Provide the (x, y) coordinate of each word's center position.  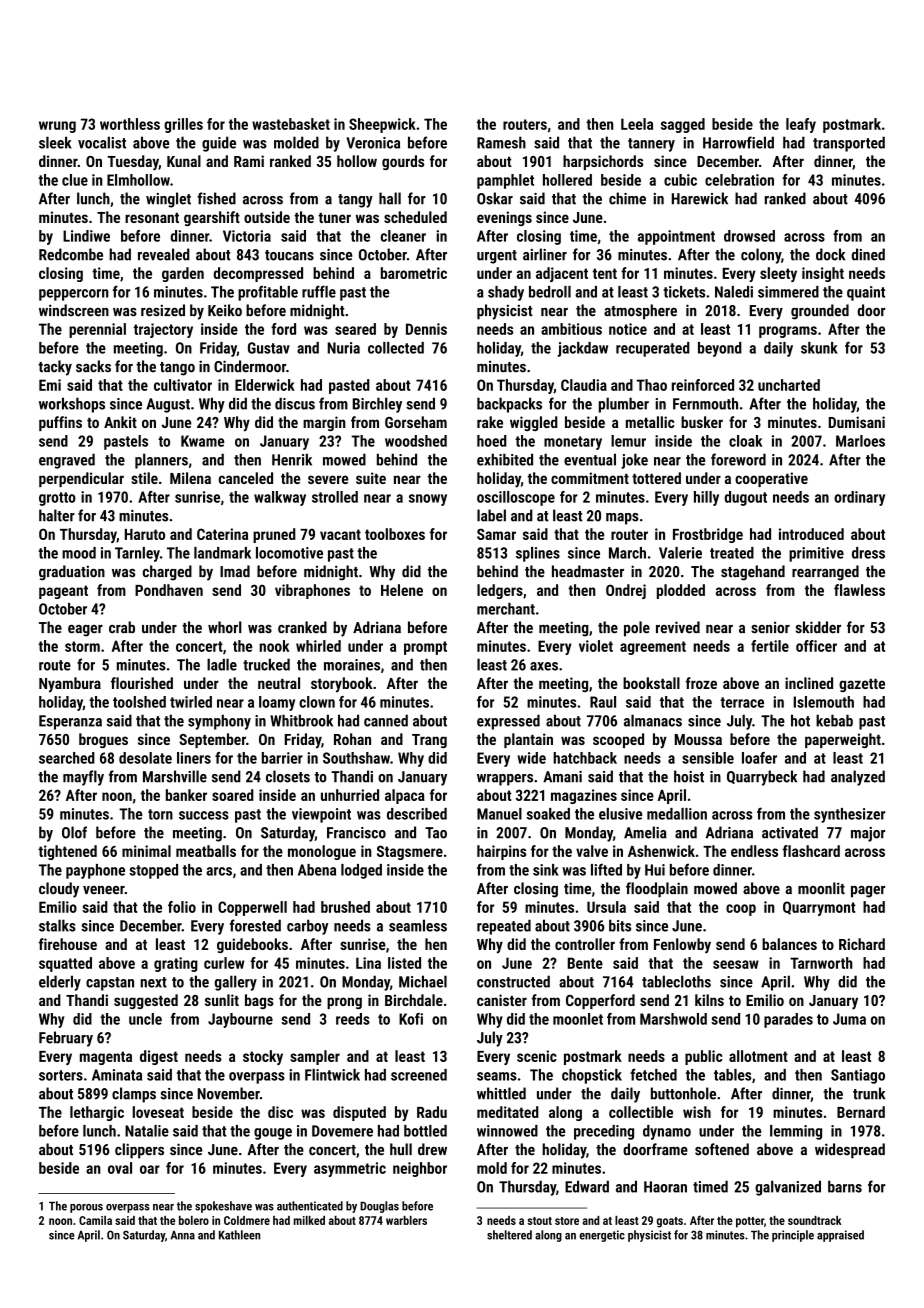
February (66, 1039)
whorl (225, 627)
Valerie (680, 553)
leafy (801, 125)
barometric (414, 273)
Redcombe (71, 254)
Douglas (379, 1207)
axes (544, 666)
